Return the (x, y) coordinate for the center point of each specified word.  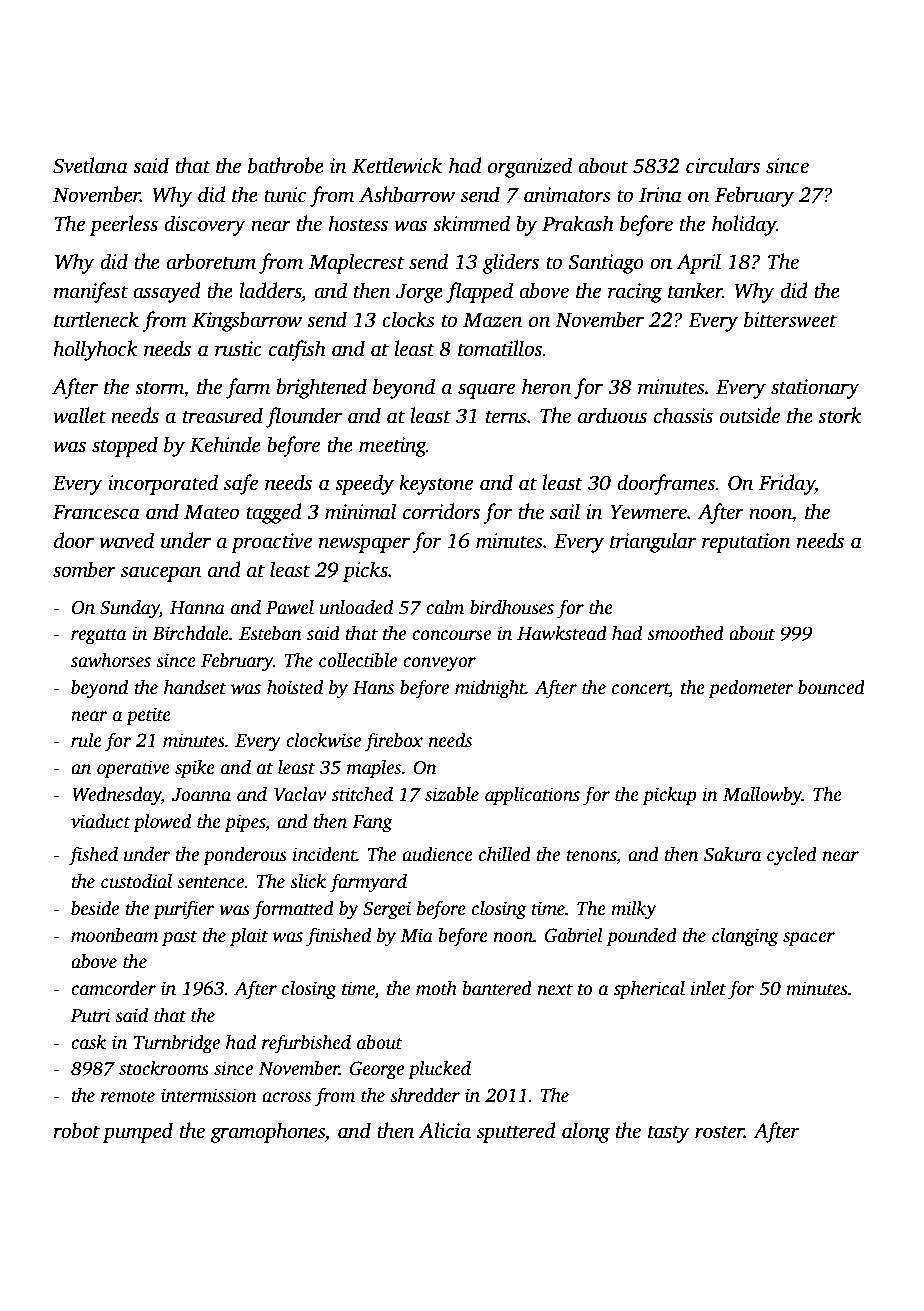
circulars (723, 165)
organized (530, 167)
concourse (451, 635)
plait (249, 936)
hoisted (295, 687)
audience (437, 854)
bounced (831, 687)
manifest (90, 292)
